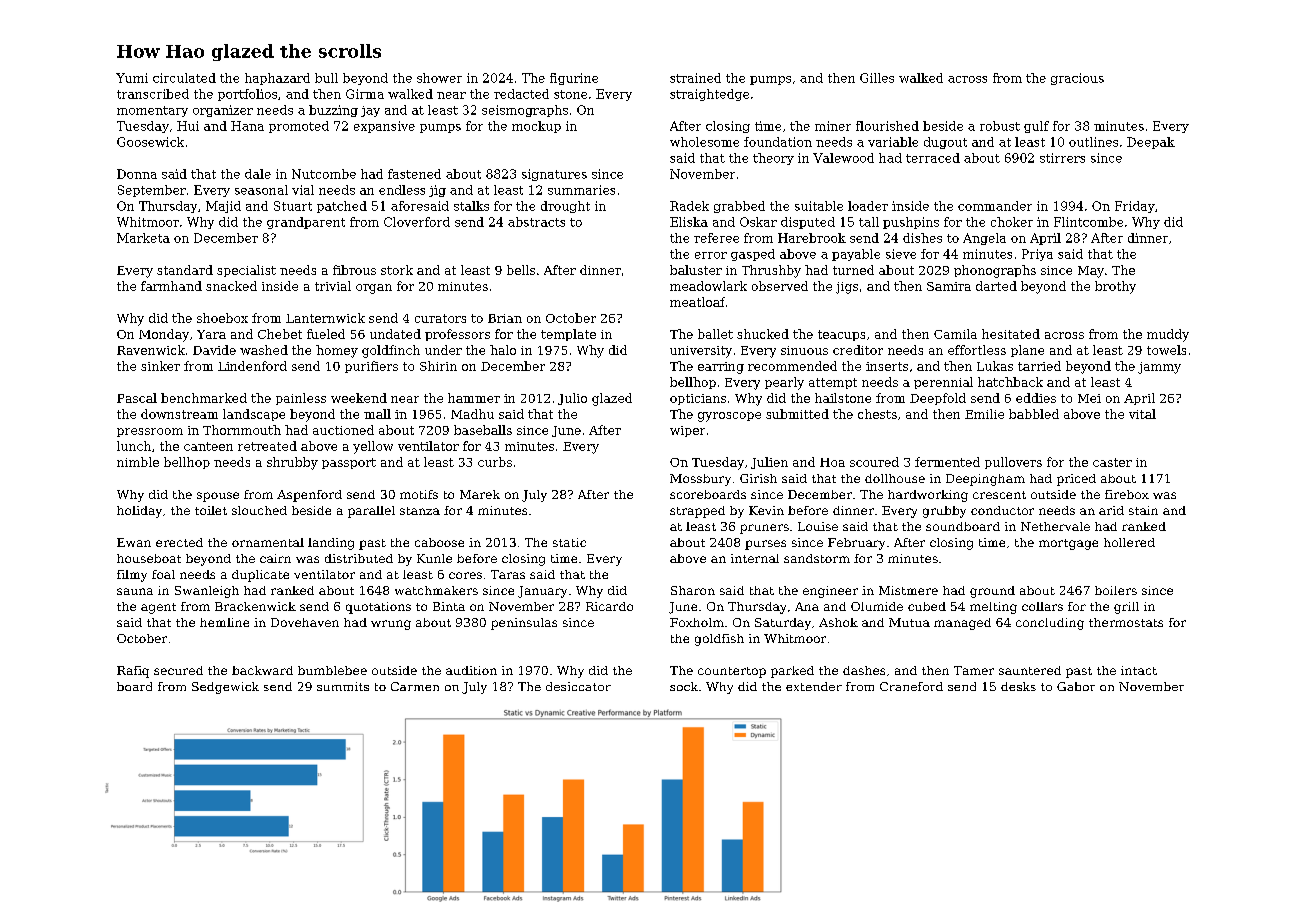 This screenshot has height=924, width=1308. I want to click on miner, so click(833, 126).
